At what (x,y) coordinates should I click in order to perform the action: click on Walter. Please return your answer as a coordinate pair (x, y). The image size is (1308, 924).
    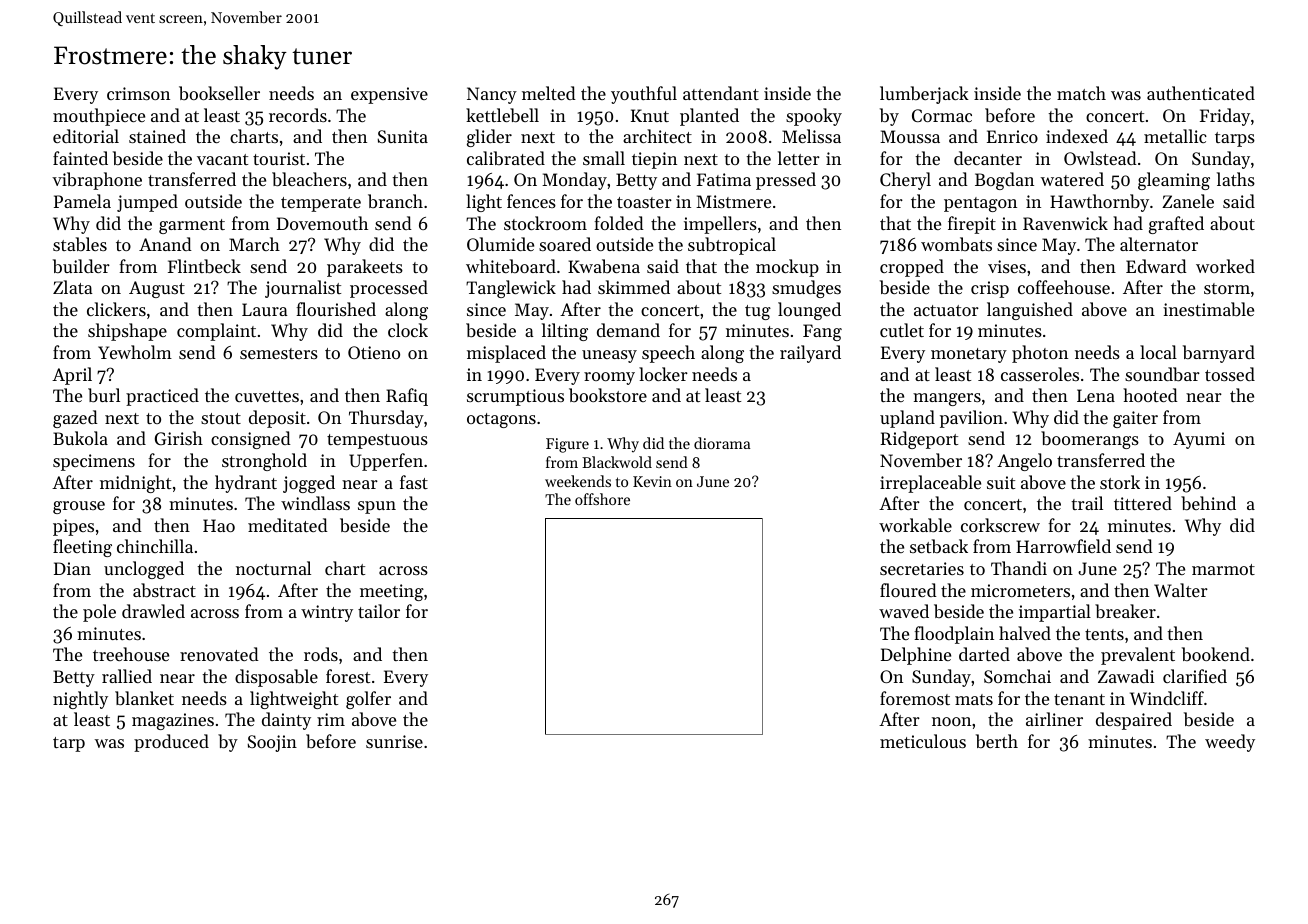
    Looking at the image, I should click on (1181, 590).
